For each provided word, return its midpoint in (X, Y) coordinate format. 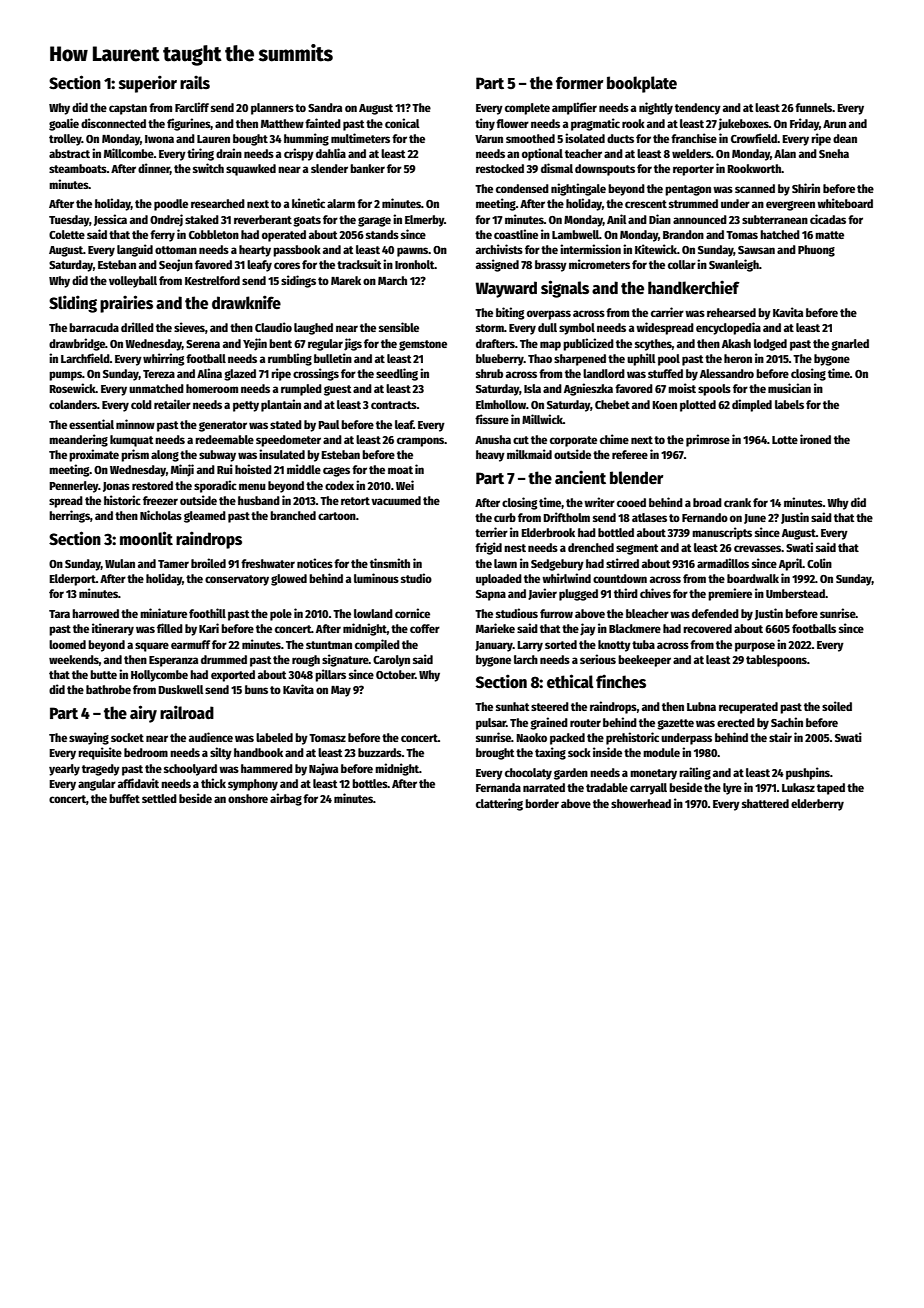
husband (259, 500)
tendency (698, 109)
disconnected (113, 123)
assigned (497, 265)
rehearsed (731, 312)
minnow (135, 424)
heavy (490, 456)
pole (281, 615)
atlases (649, 517)
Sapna (491, 595)
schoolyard (190, 770)
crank (737, 502)
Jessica (110, 220)
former (579, 82)
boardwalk (753, 578)
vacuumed (396, 500)
